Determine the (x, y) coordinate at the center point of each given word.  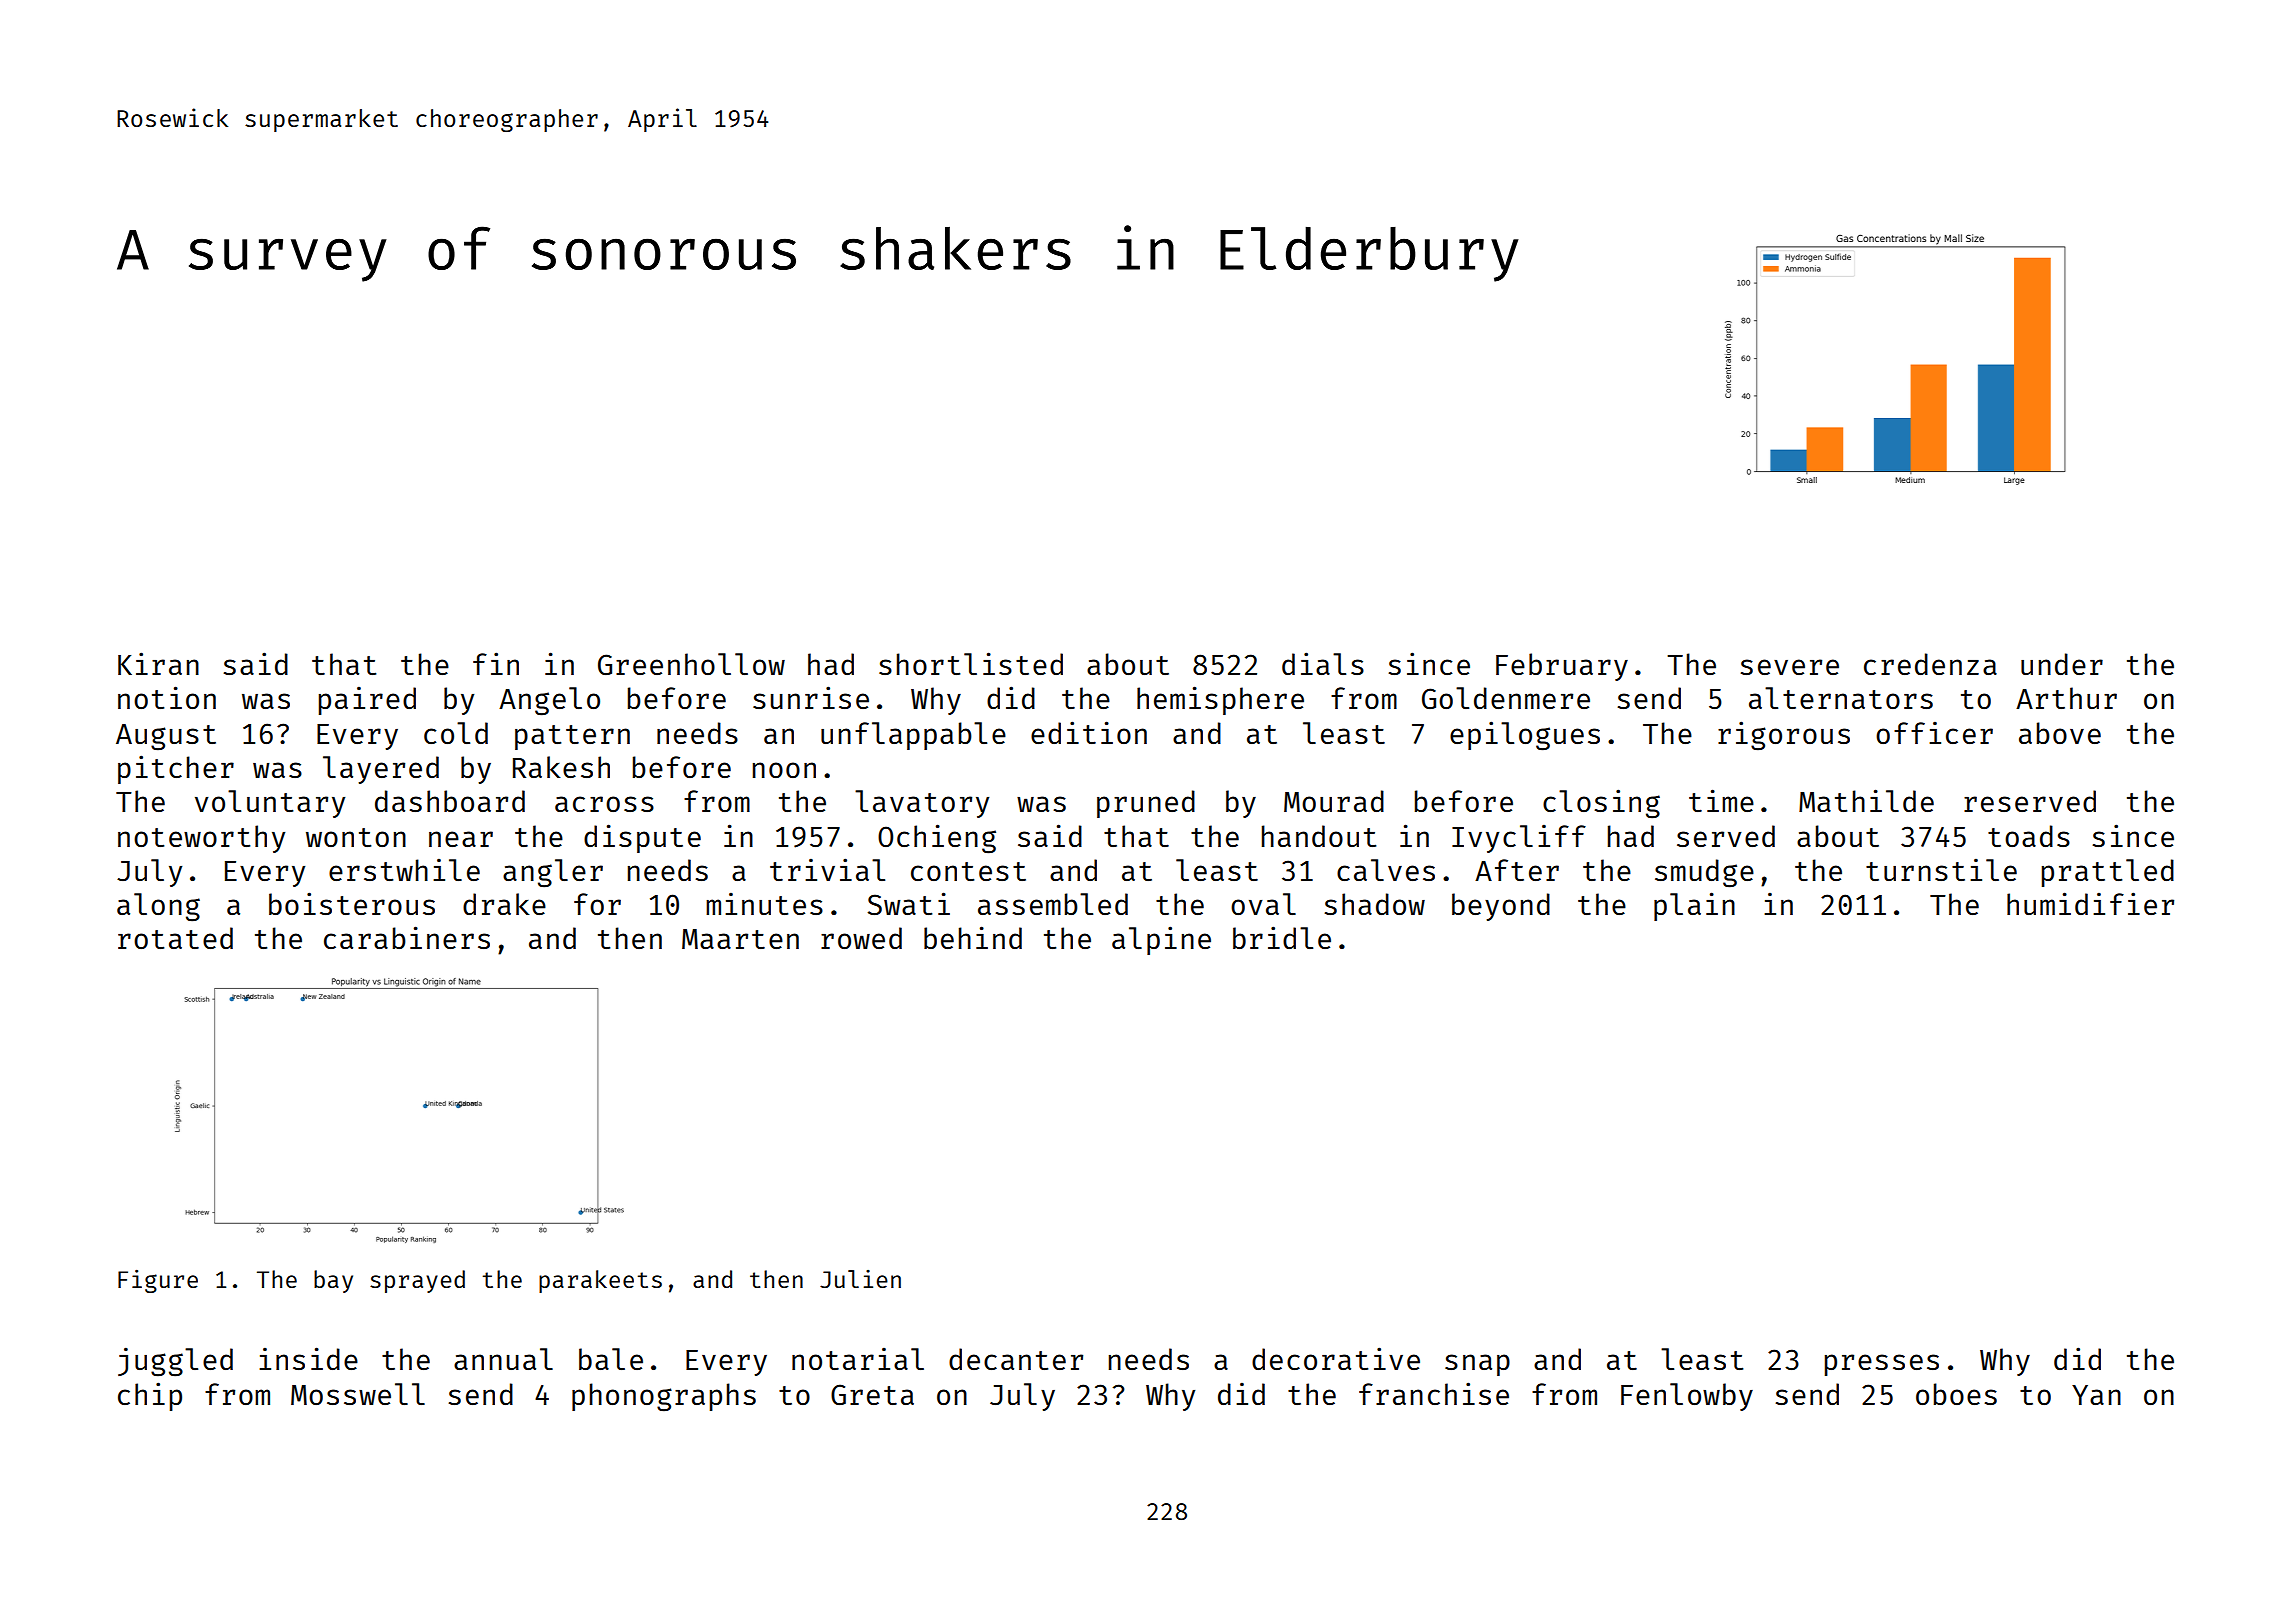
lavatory (922, 804)
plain (1694, 906)
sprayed (417, 1281)
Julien (860, 1279)
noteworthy (201, 839)
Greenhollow (691, 664)
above (2060, 733)
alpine (1161, 940)
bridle (1282, 937)
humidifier (2090, 903)
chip (150, 1396)
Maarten (740, 939)
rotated (175, 938)
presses (1882, 1365)
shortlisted (971, 663)
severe (1789, 667)
